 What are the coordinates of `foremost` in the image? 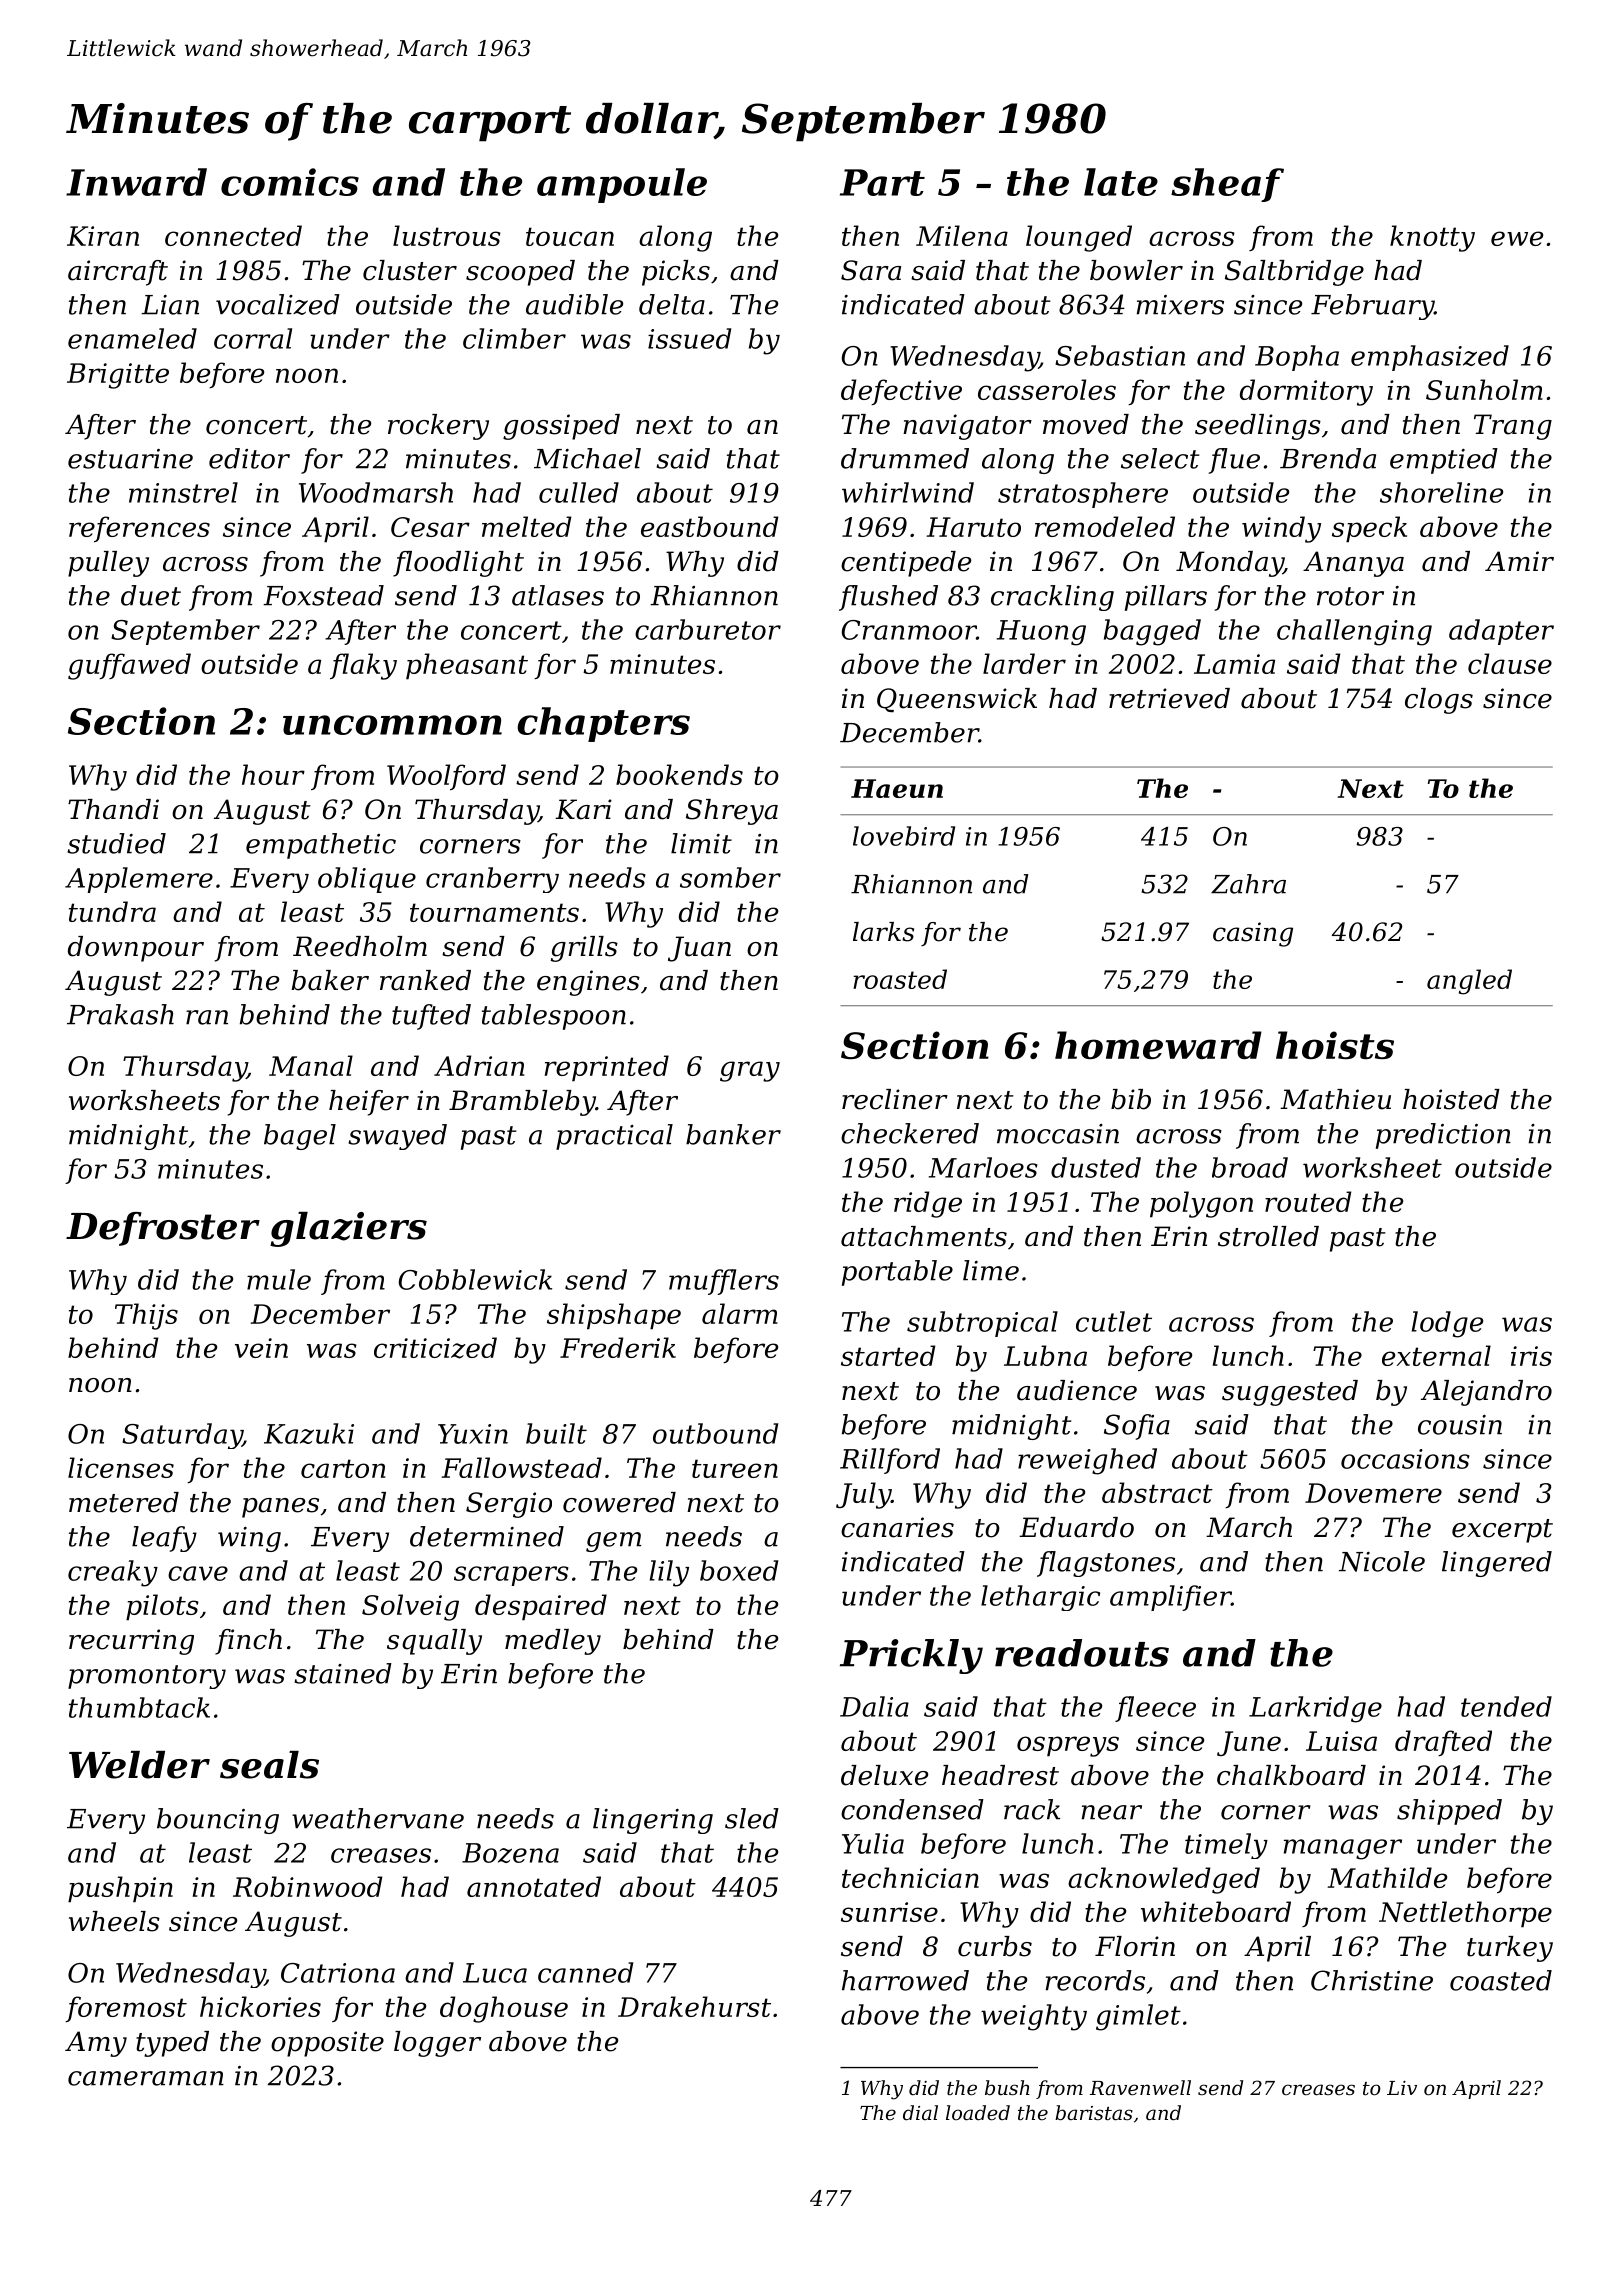 It's located at (126, 2009).
